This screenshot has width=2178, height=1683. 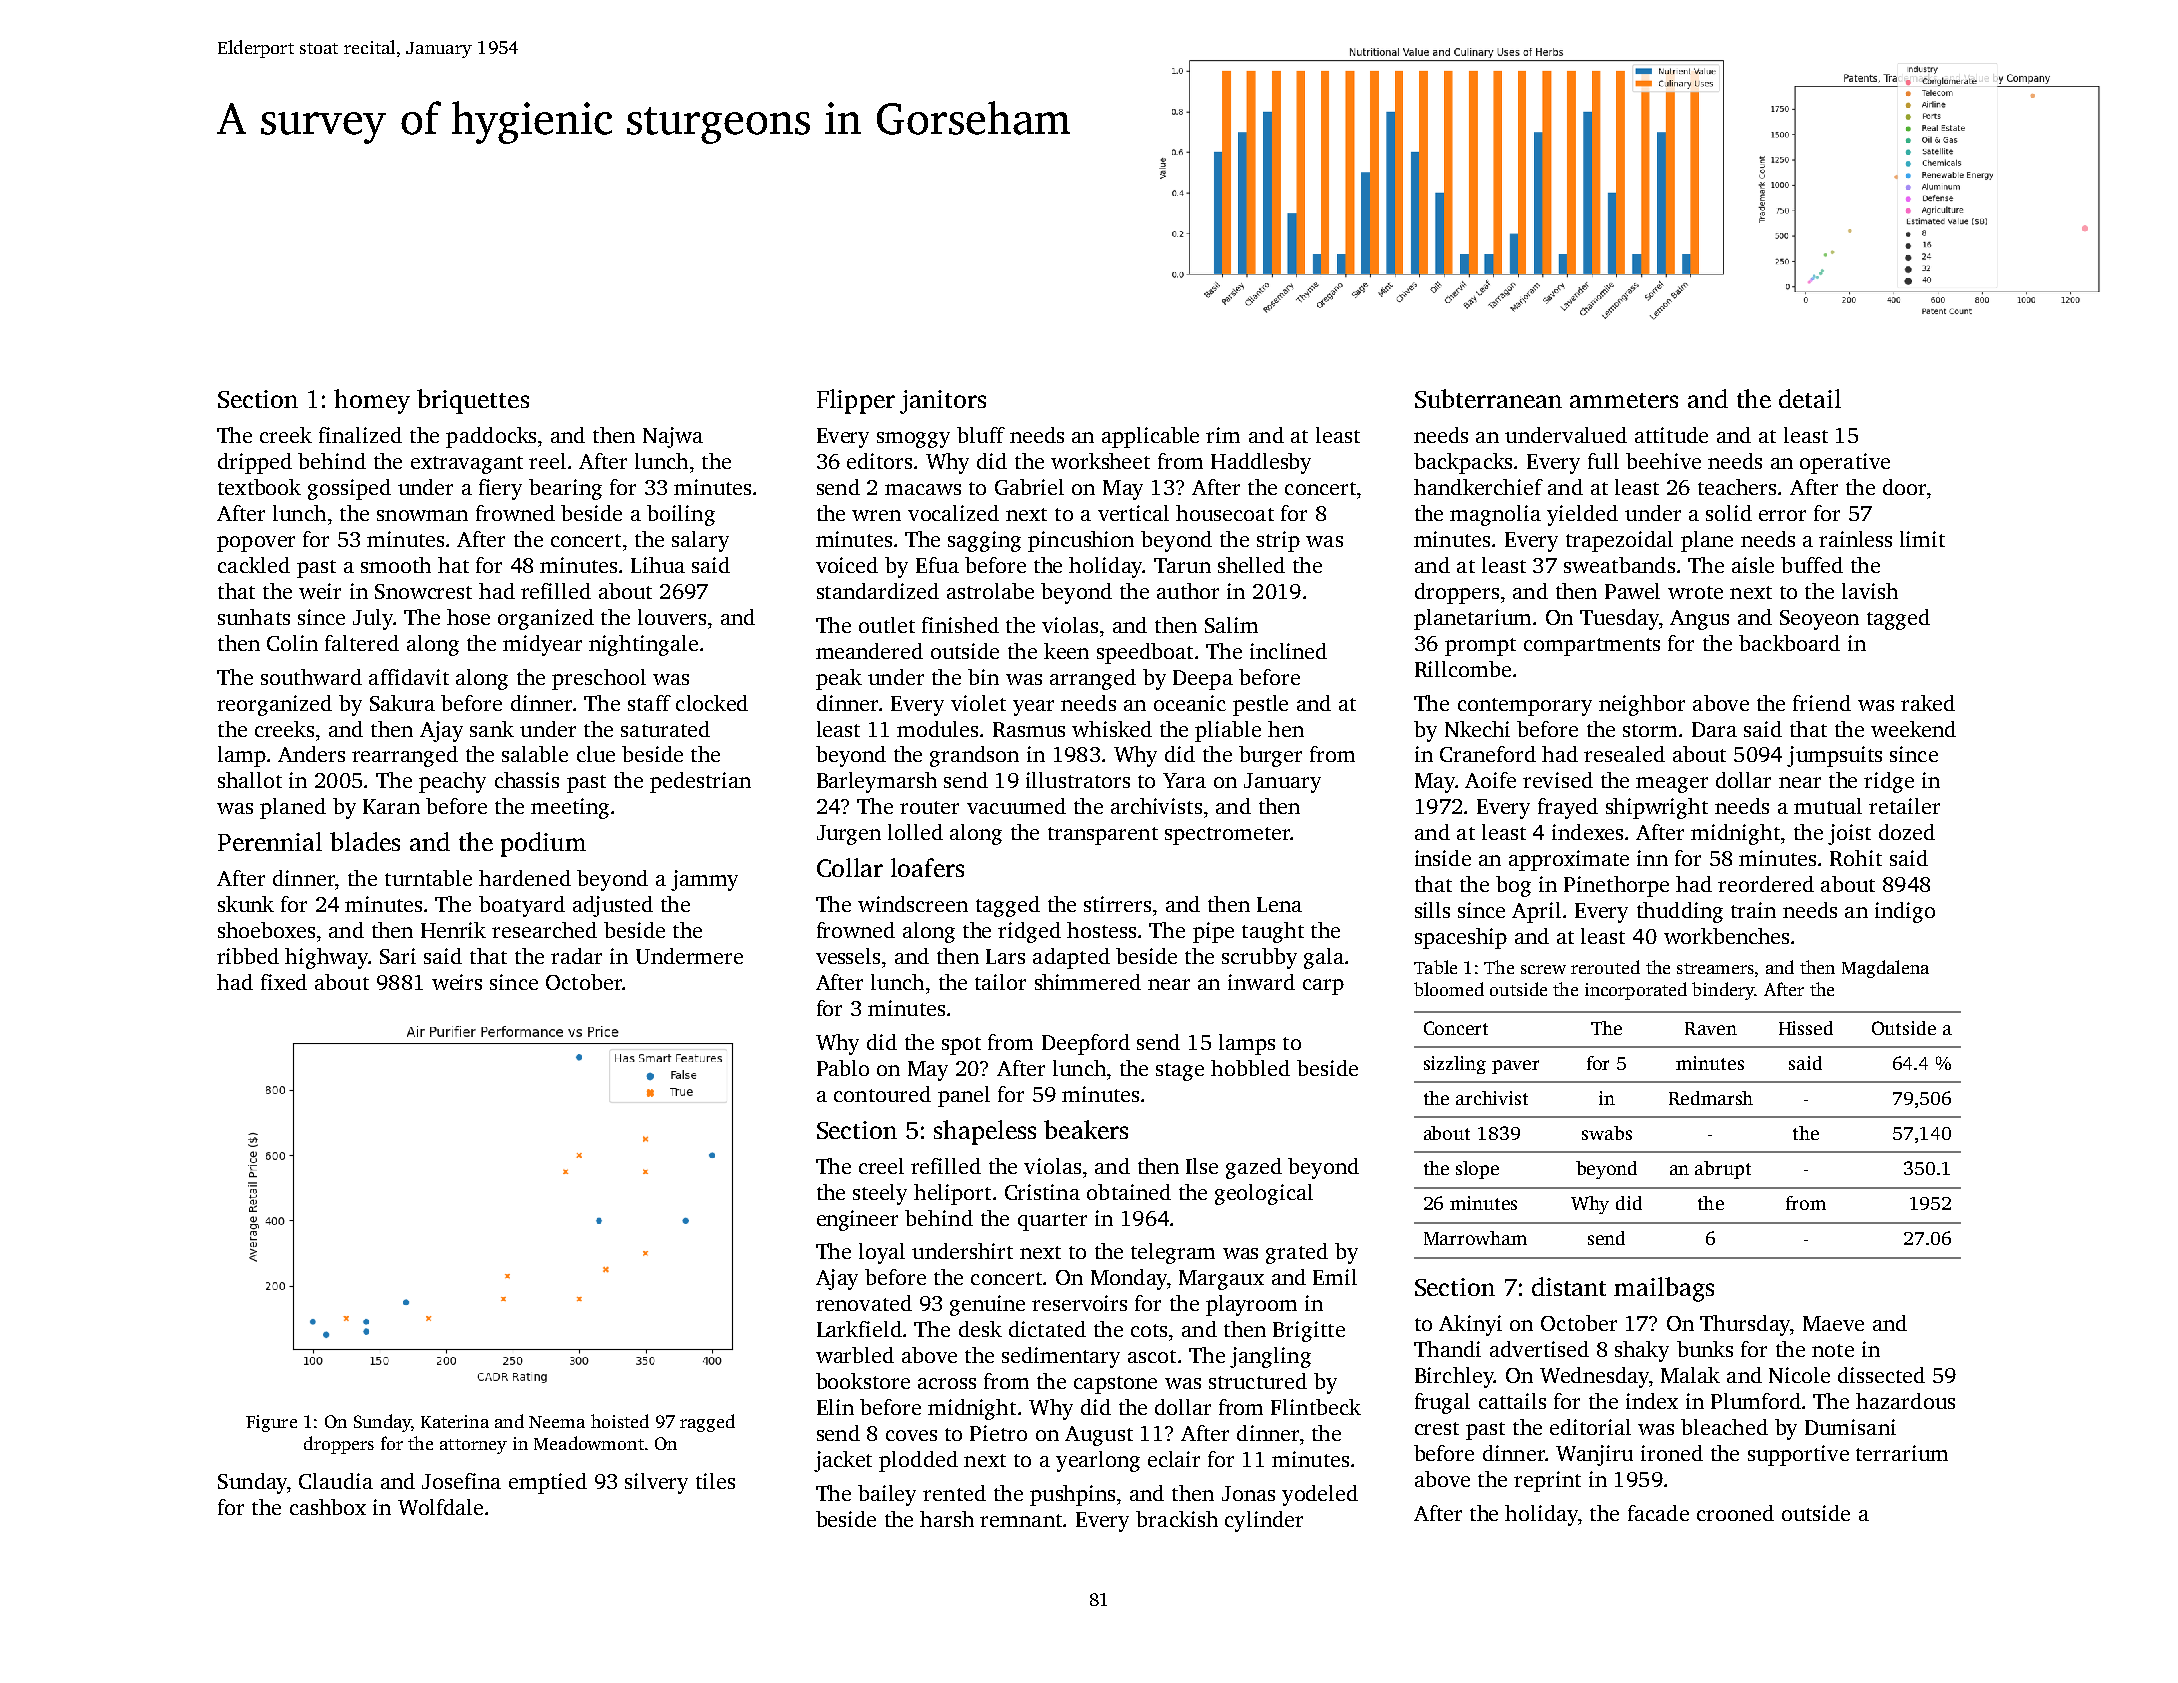 What do you see at coordinates (372, 401) in the screenshot?
I see `homey` at bounding box center [372, 401].
